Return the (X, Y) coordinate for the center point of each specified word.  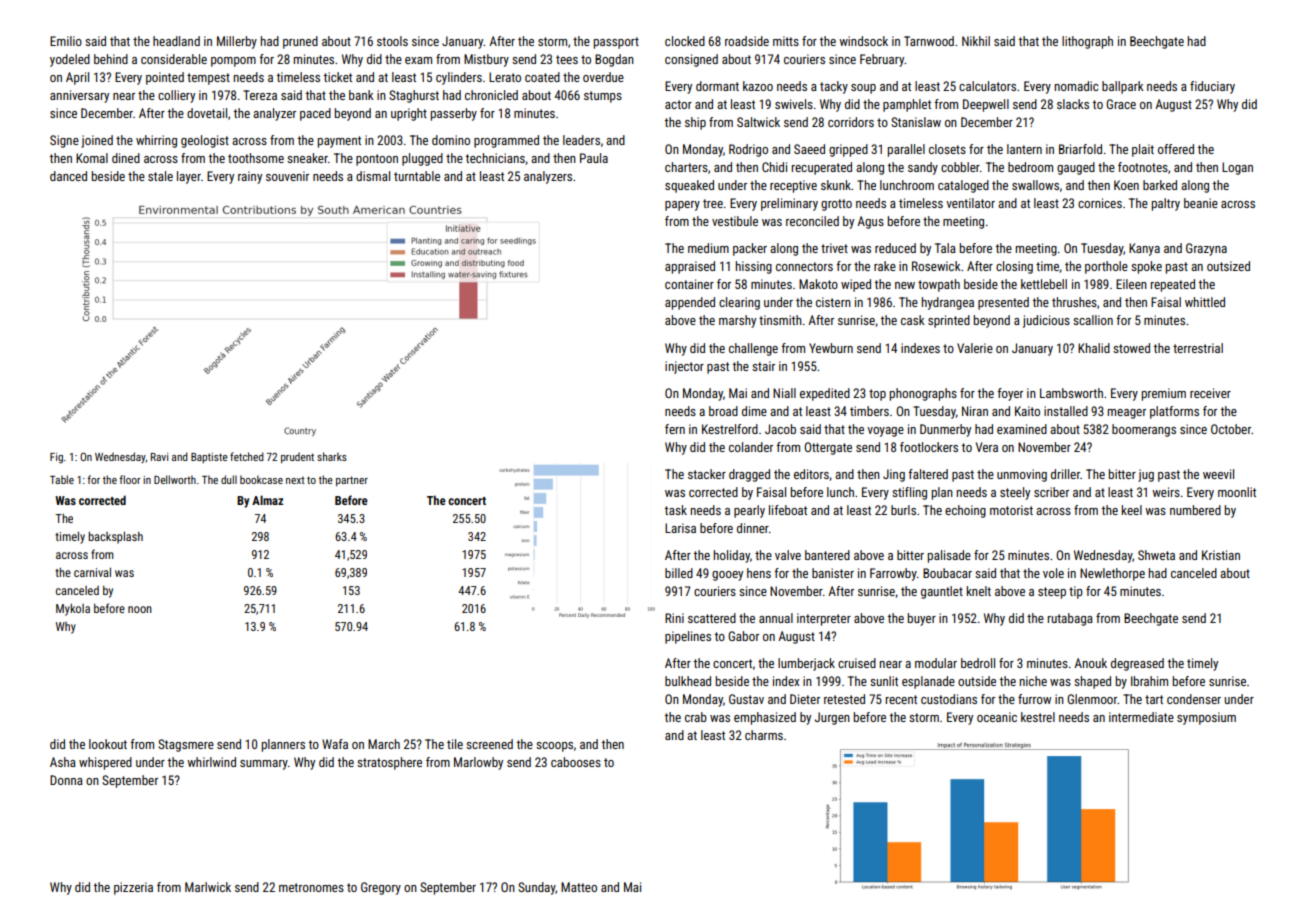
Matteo (579, 887)
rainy (250, 177)
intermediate (1141, 717)
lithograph (1087, 42)
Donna (66, 780)
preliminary (789, 204)
